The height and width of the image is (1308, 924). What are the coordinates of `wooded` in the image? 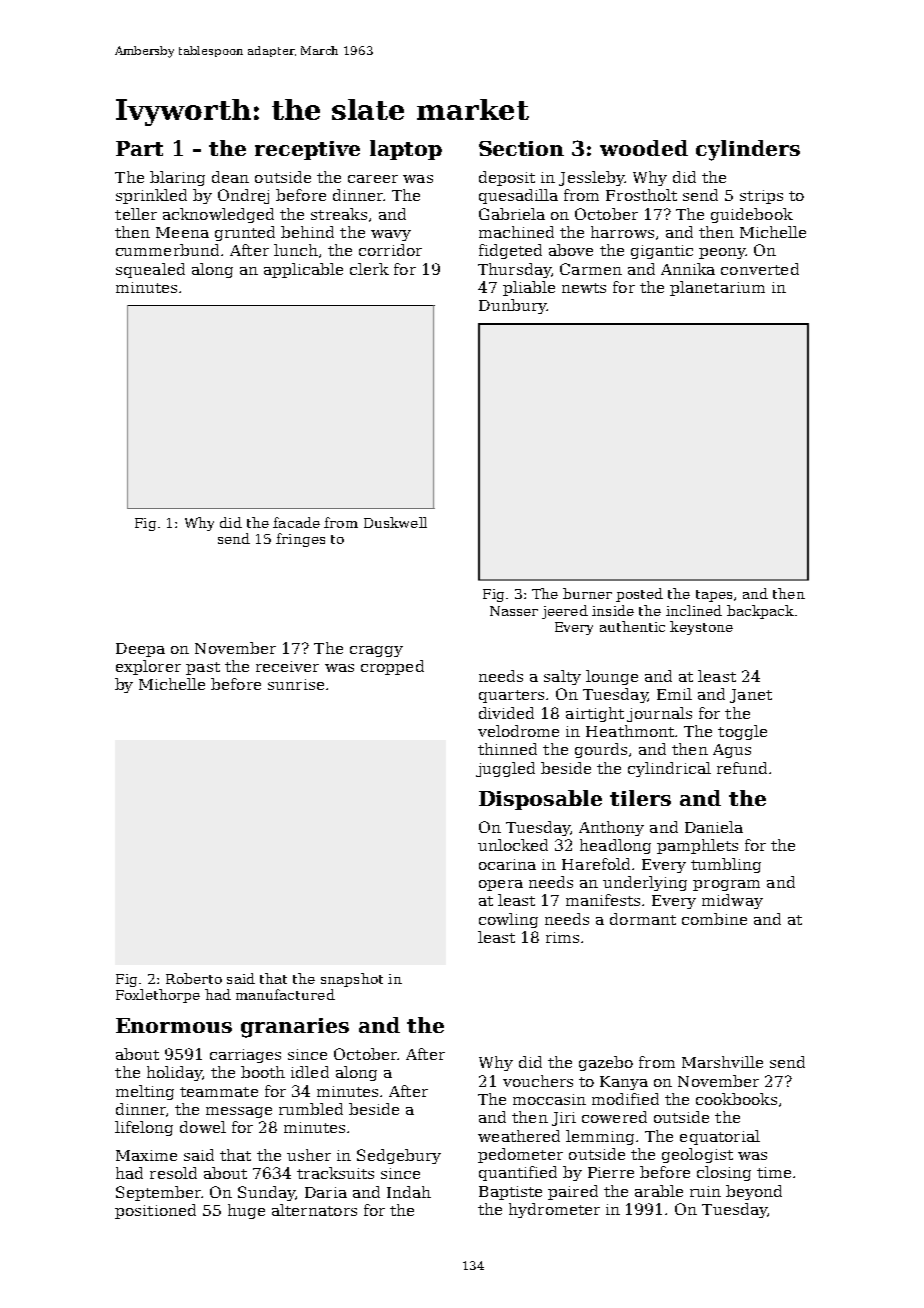 It's located at (644, 148).
